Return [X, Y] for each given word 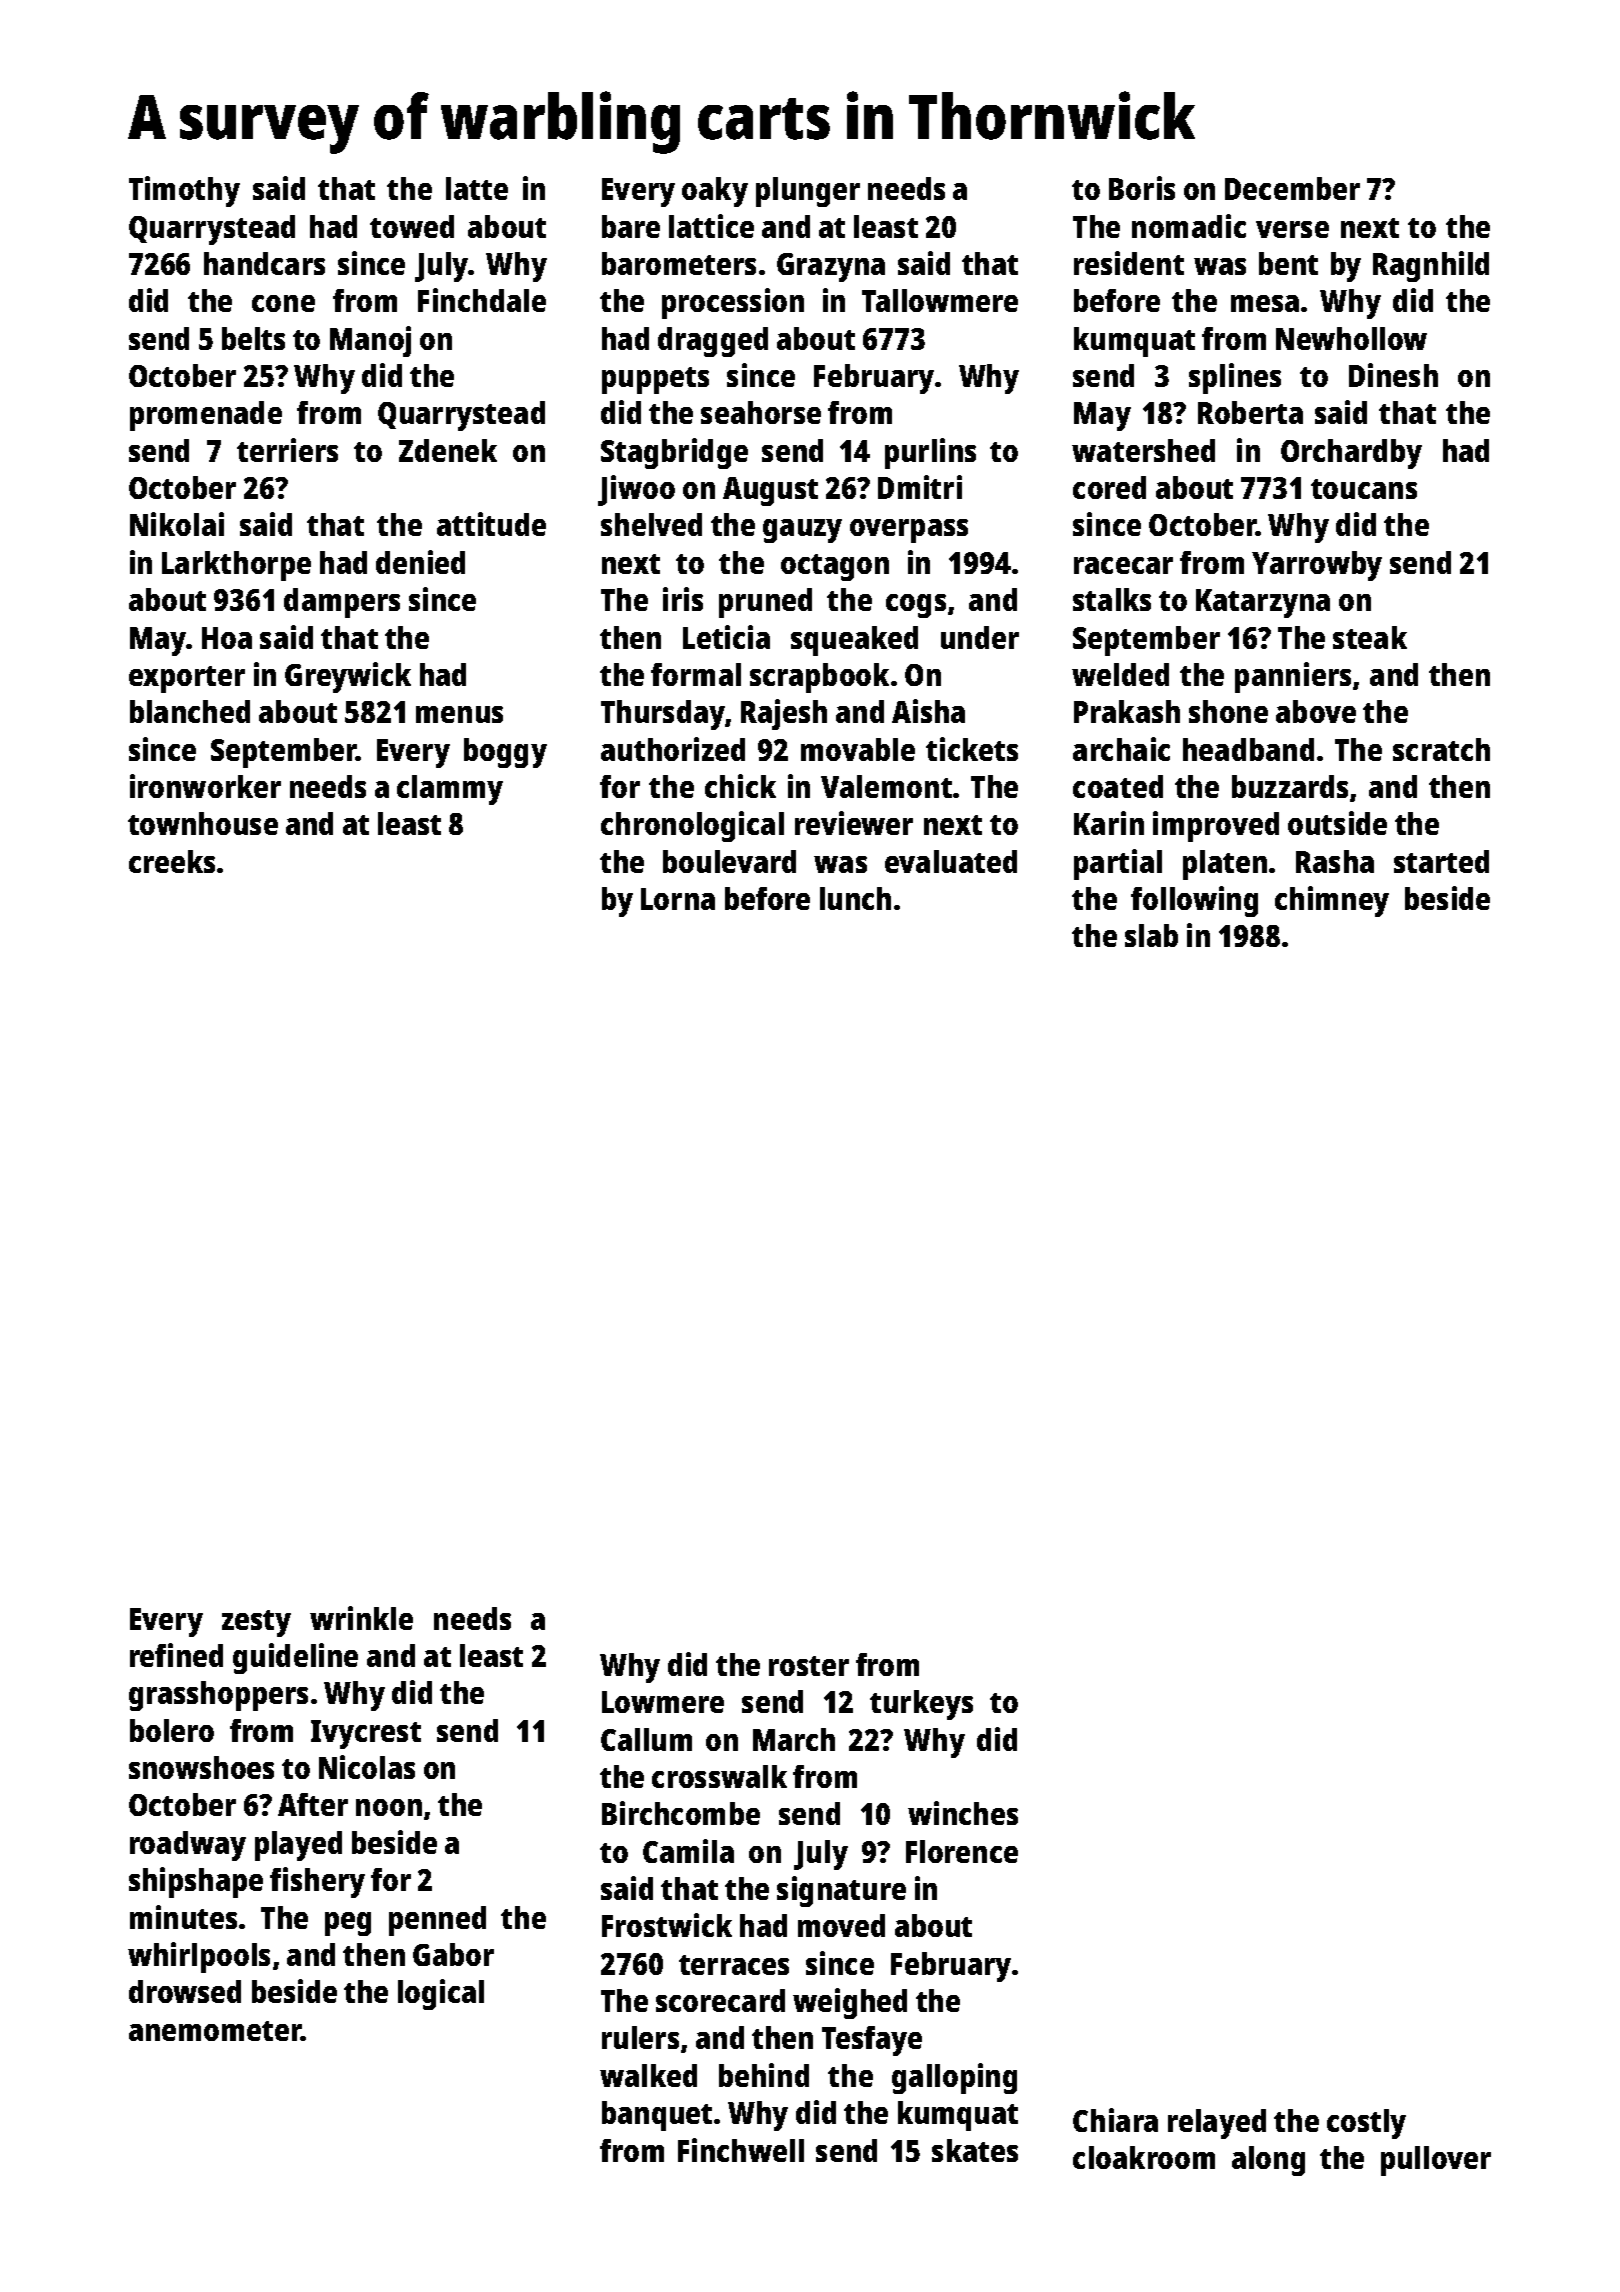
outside [1337, 823]
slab [1151, 935]
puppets [655, 380]
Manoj [370, 341]
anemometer [215, 2031]
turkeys [921, 1705]
